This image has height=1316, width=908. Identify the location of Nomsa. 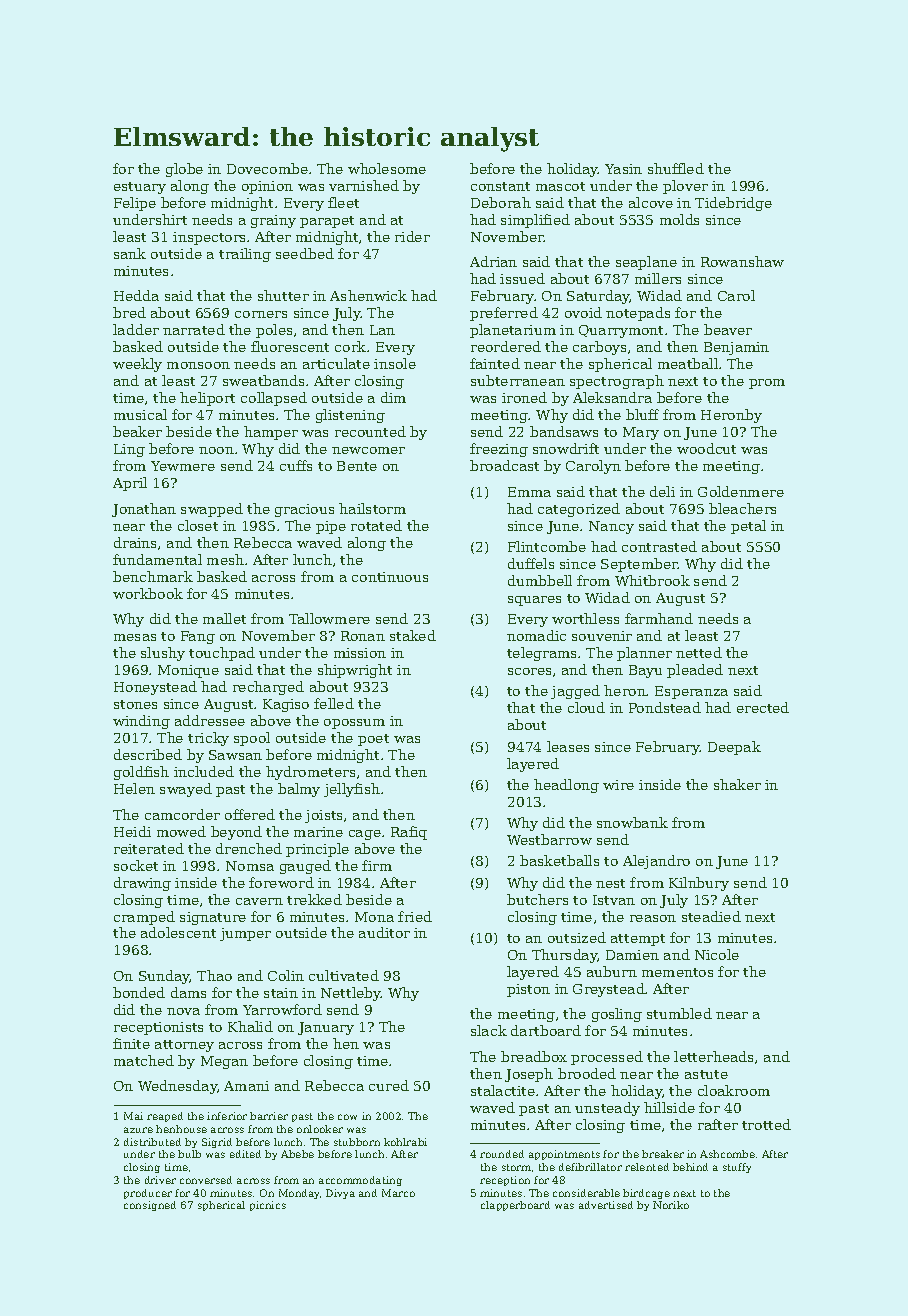
(250, 866).
